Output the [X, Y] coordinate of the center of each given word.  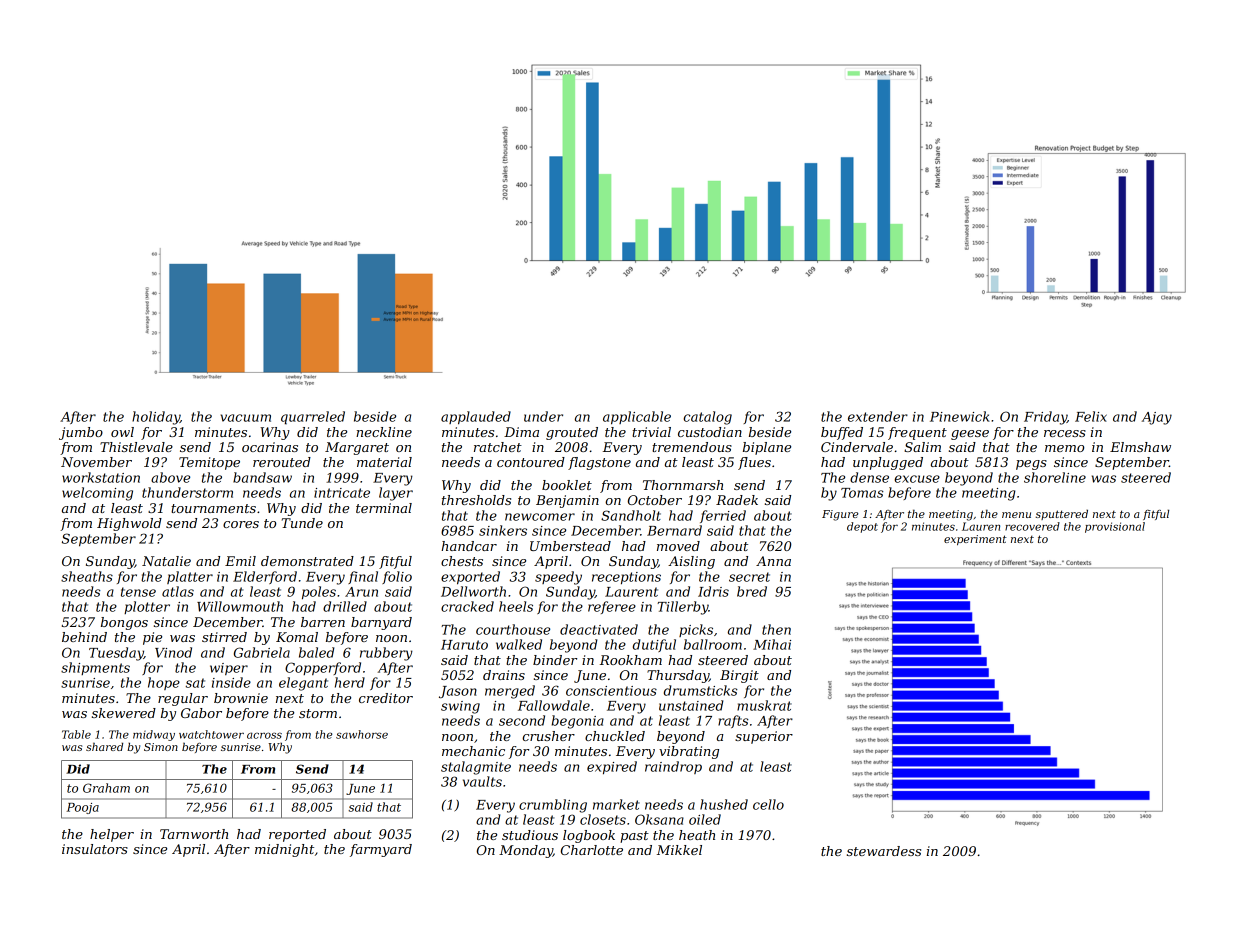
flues [754, 463]
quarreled [313, 418]
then [776, 629]
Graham [106, 788]
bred [752, 591]
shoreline [1055, 477]
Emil [240, 561]
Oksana [659, 819]
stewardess [884, 851]
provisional [1115, 527]
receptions [626, 578]
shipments [95, 668]
